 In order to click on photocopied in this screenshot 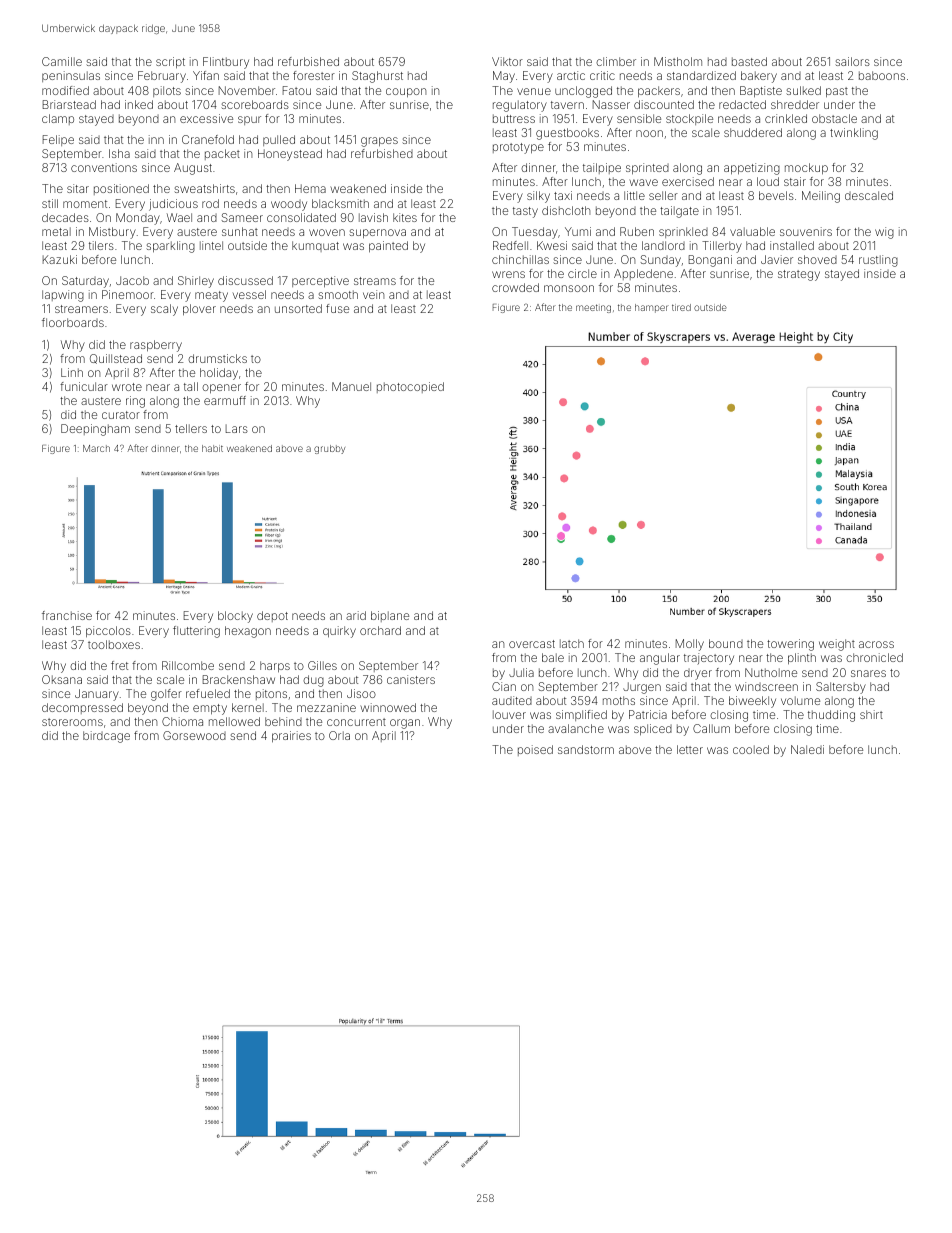, I will do `click(410, 387)`.
